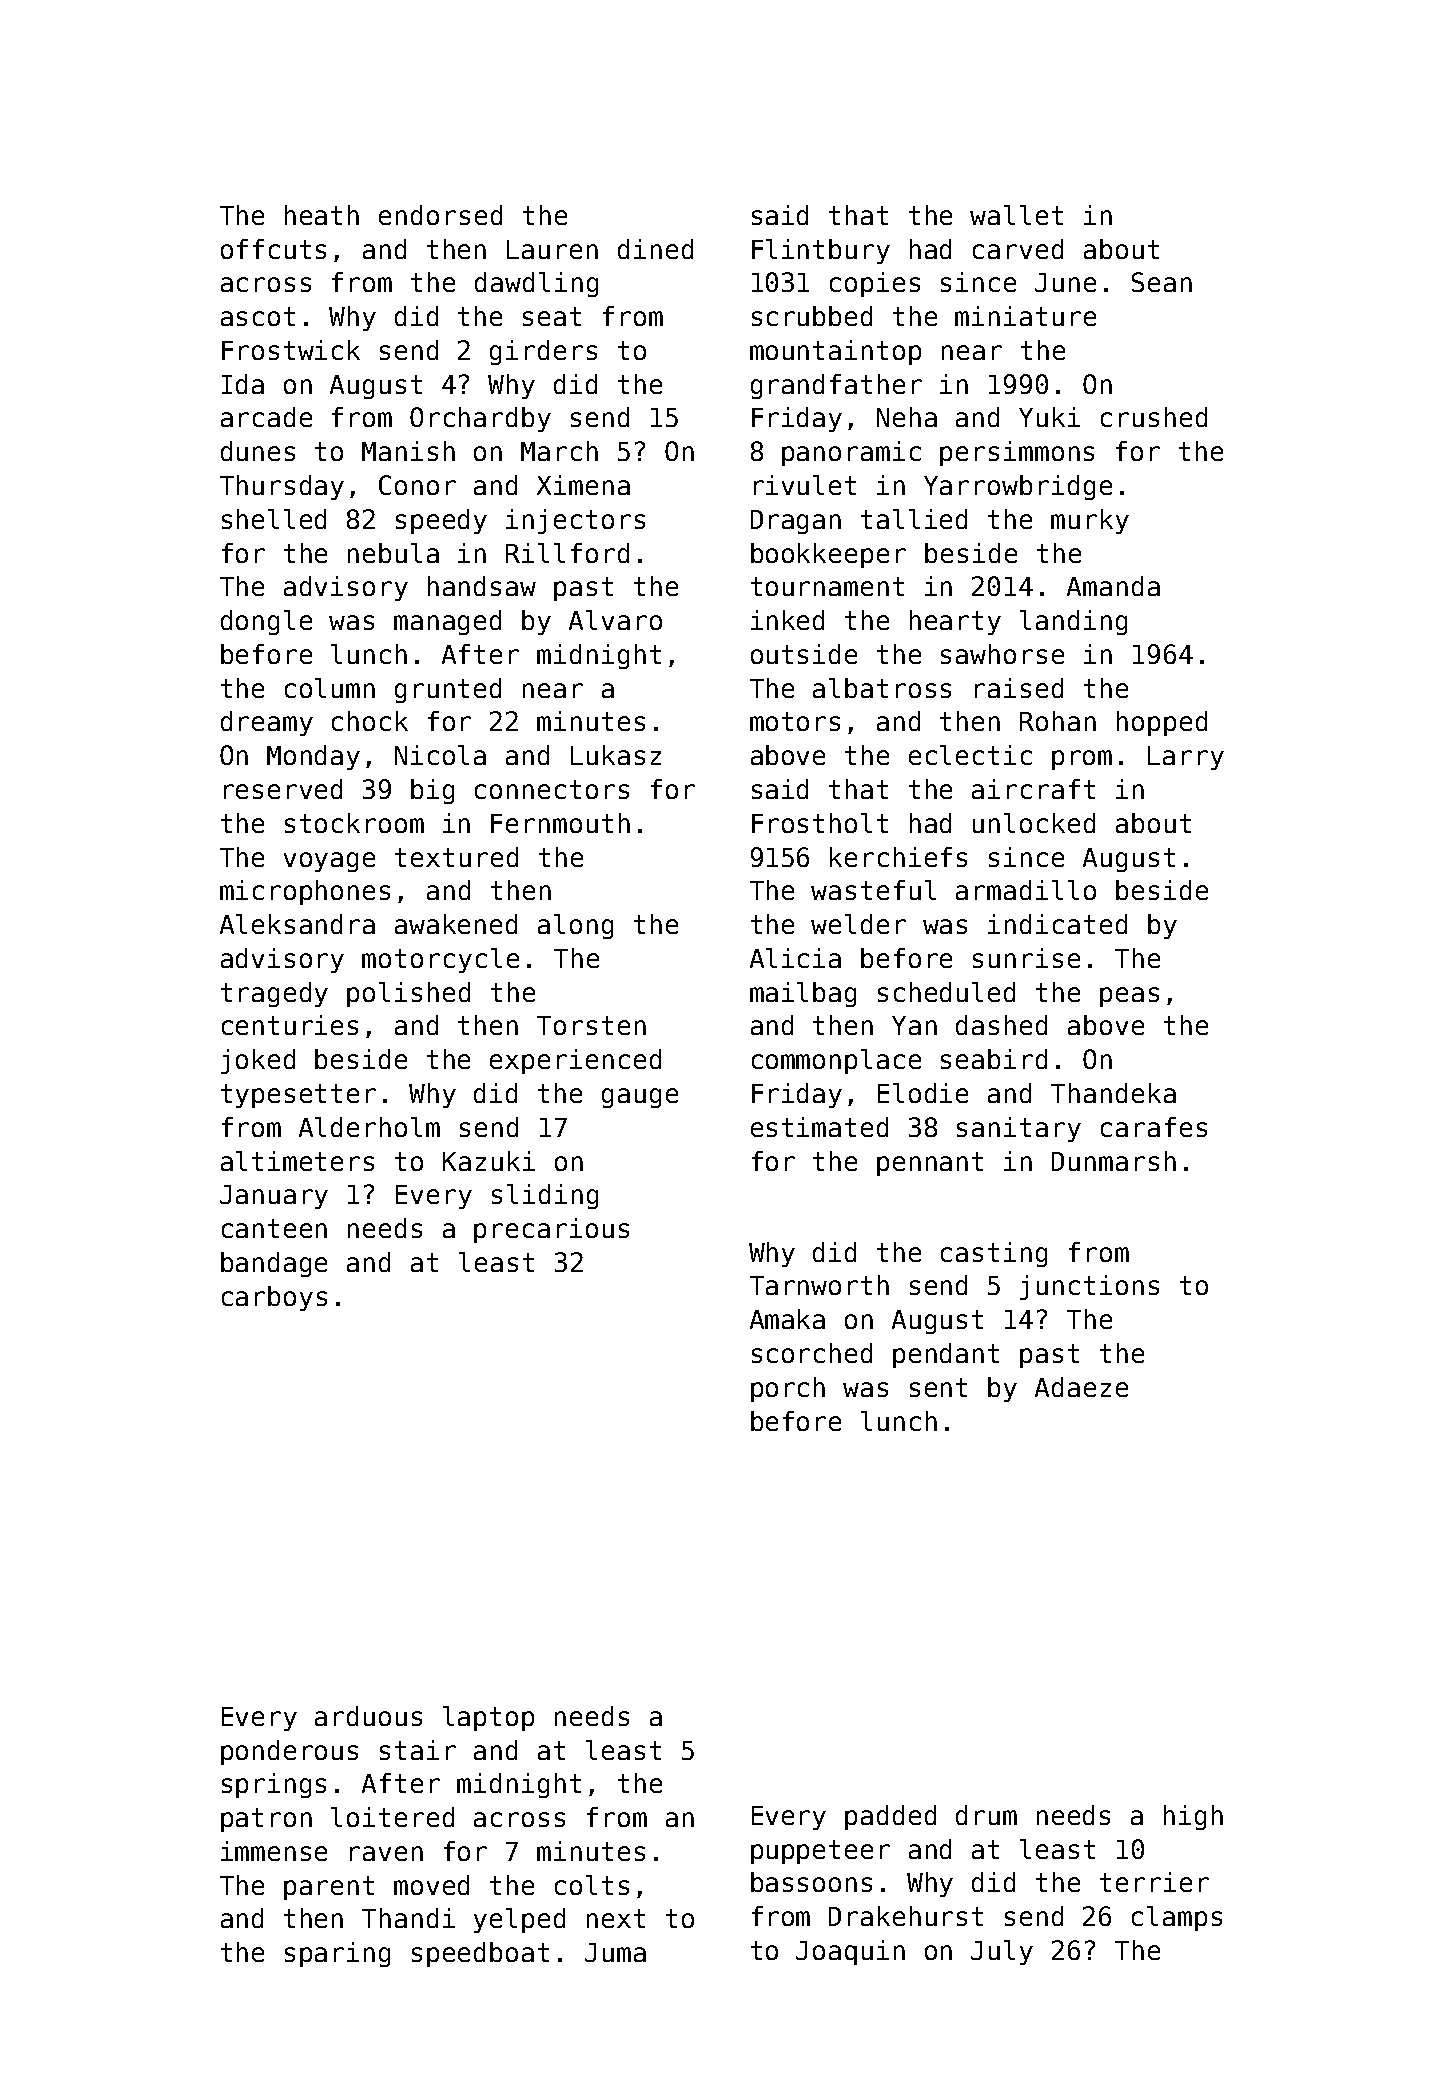 The width and height of the page is (1450, 2100). What do you see at coordinates (655, 249) in the page?
I see `dined` at bounding box center [655, 249].
